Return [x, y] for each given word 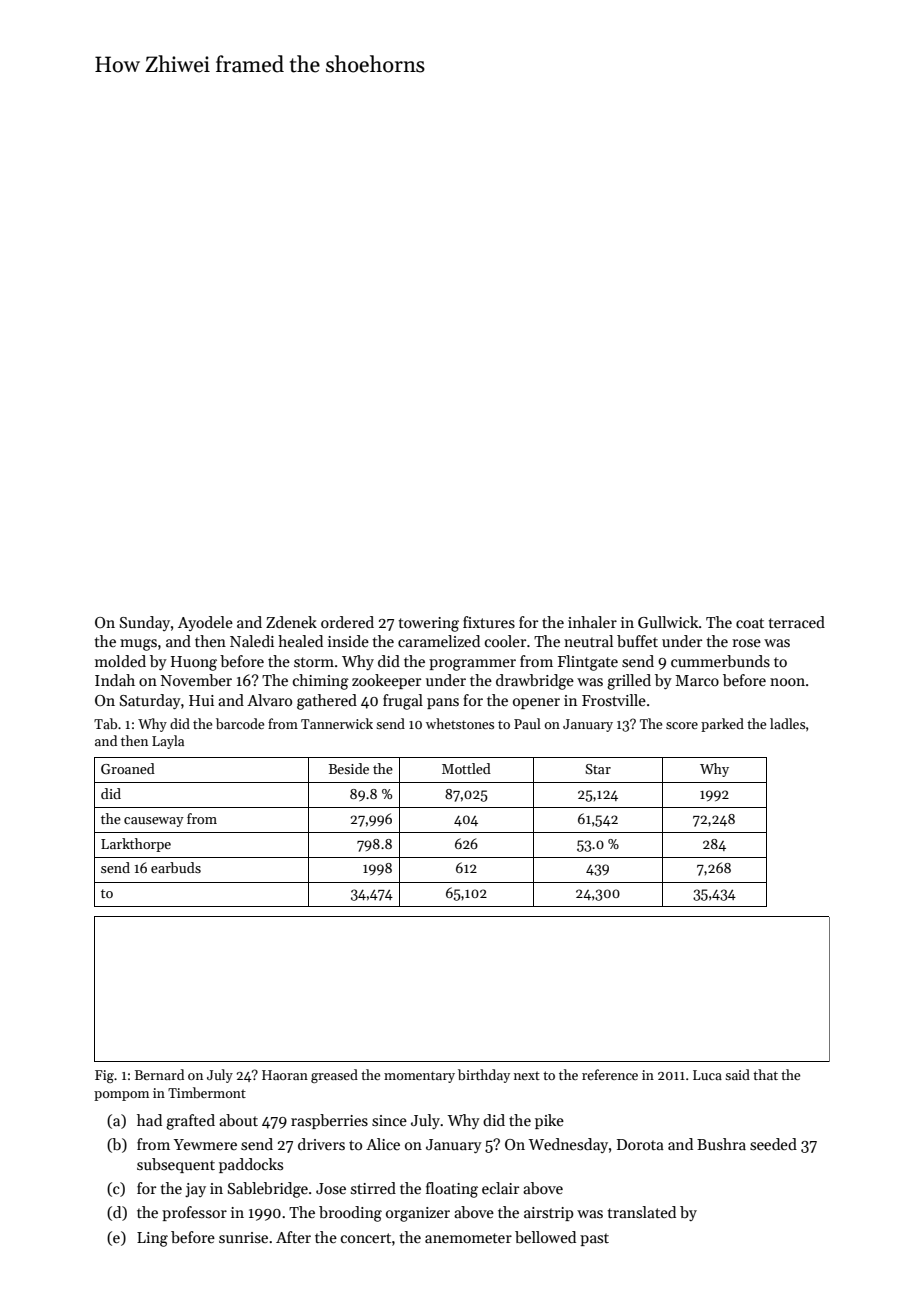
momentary [419, 1077]
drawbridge [535, 682]
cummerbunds [720, 661]
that [765, 1074]
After [293, 1237]
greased [334, 1076]
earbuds [176, 867]
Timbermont [207, 1092]
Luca [707, 1075]
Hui [201, 700]
